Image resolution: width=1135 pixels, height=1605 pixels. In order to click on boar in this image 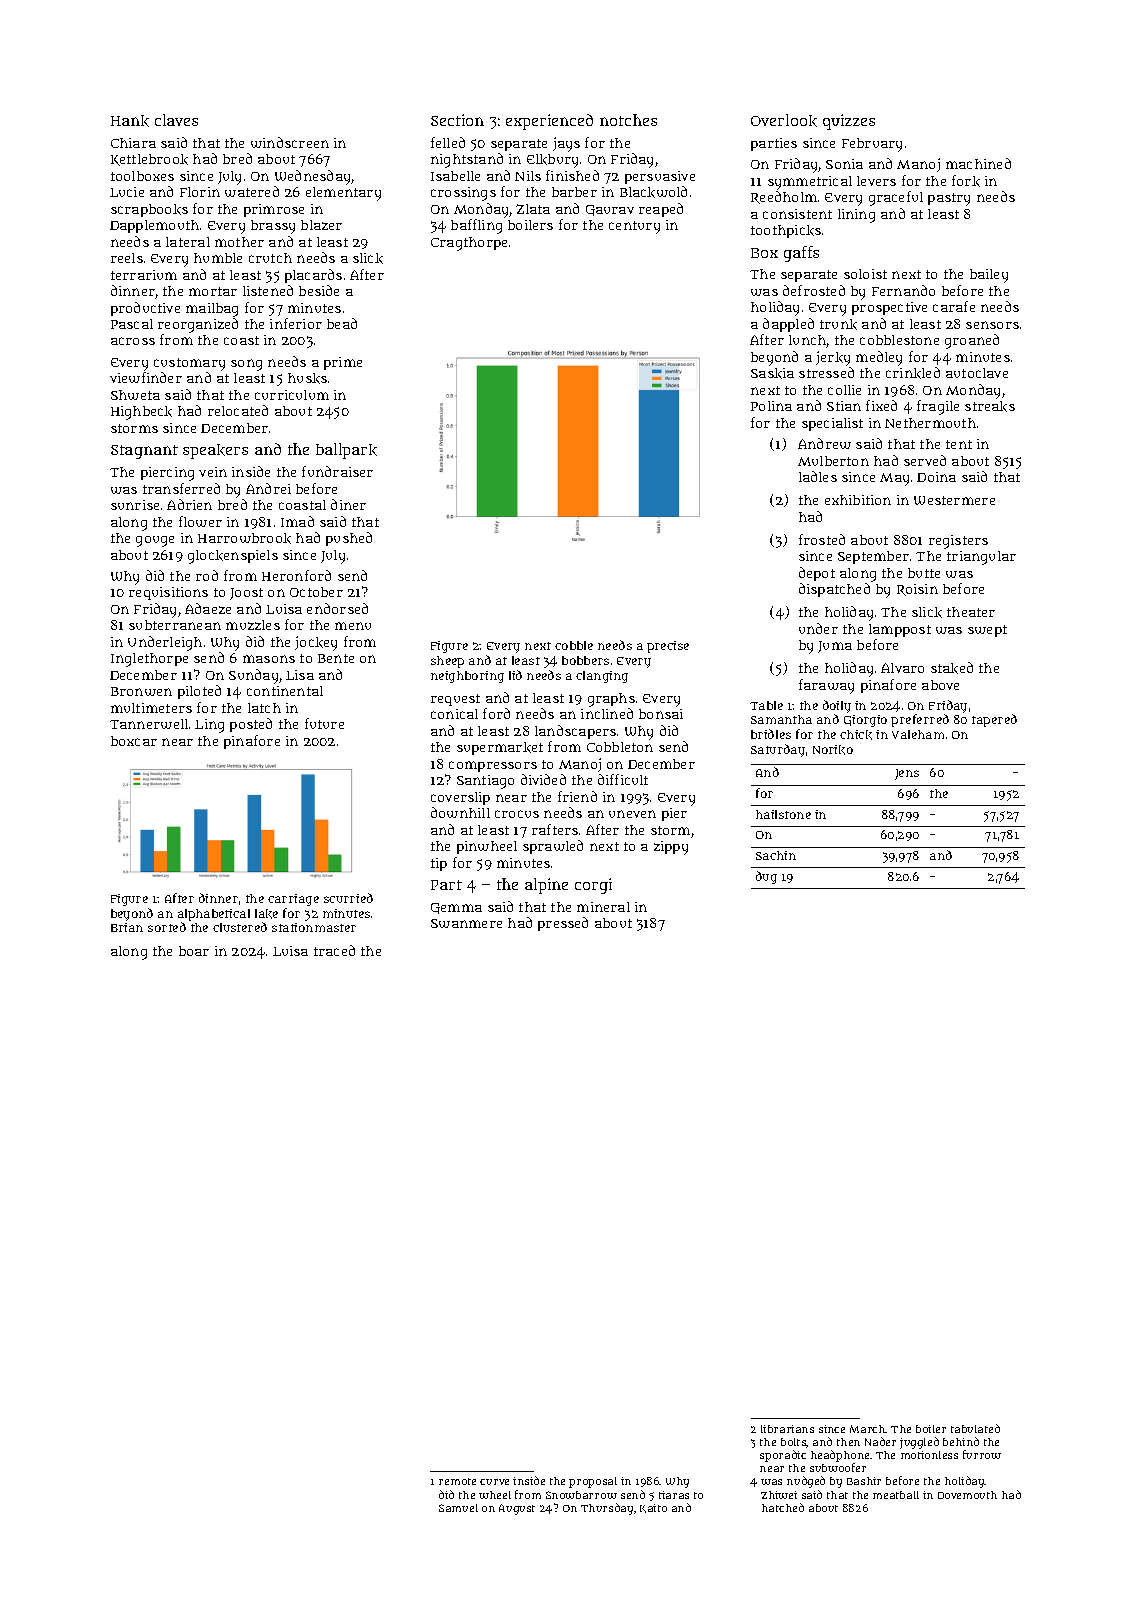, I will do `click(194, 951)`.
